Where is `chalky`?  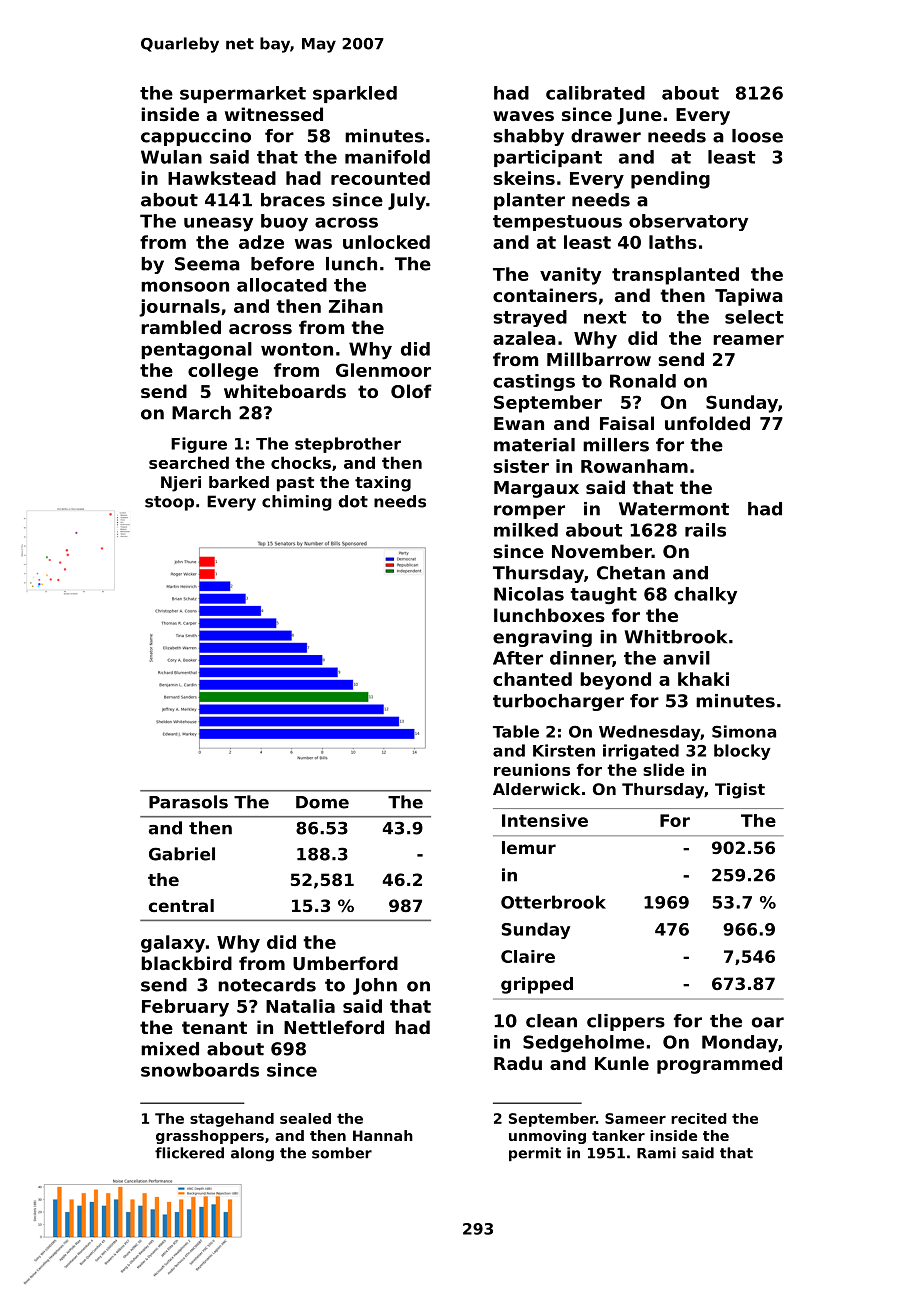
chalky is located at coordinates (705, 596).
